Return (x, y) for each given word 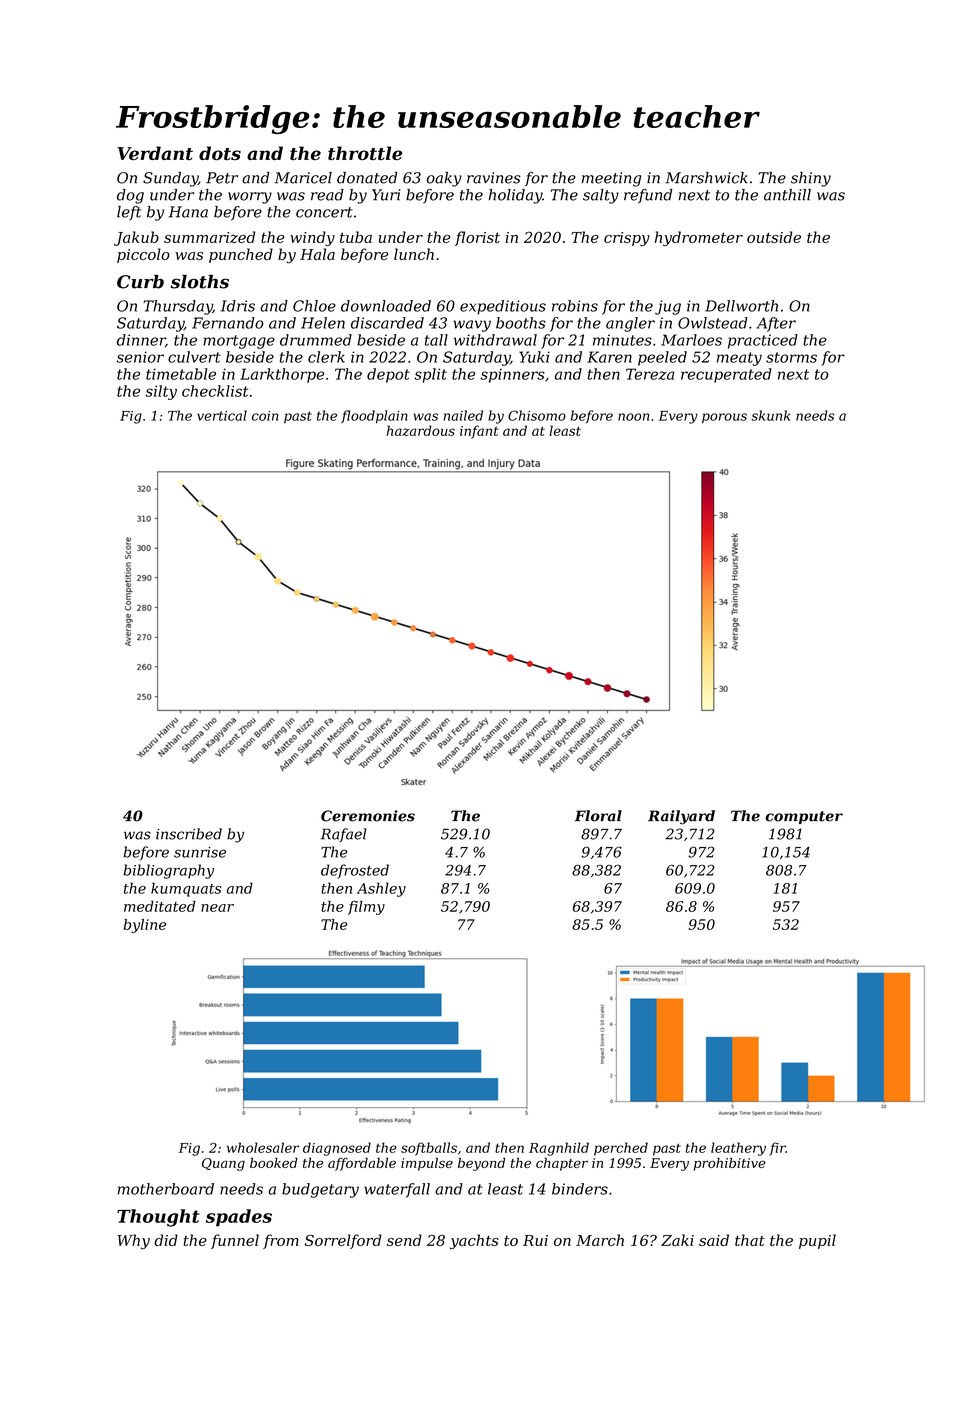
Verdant (155, 153)
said (714, 1240)
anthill (787, 195)
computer (804, 817)
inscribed (189, 834)
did (166, 1240)
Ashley (381, 889)
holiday (515, 196)
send (404, 1240)
